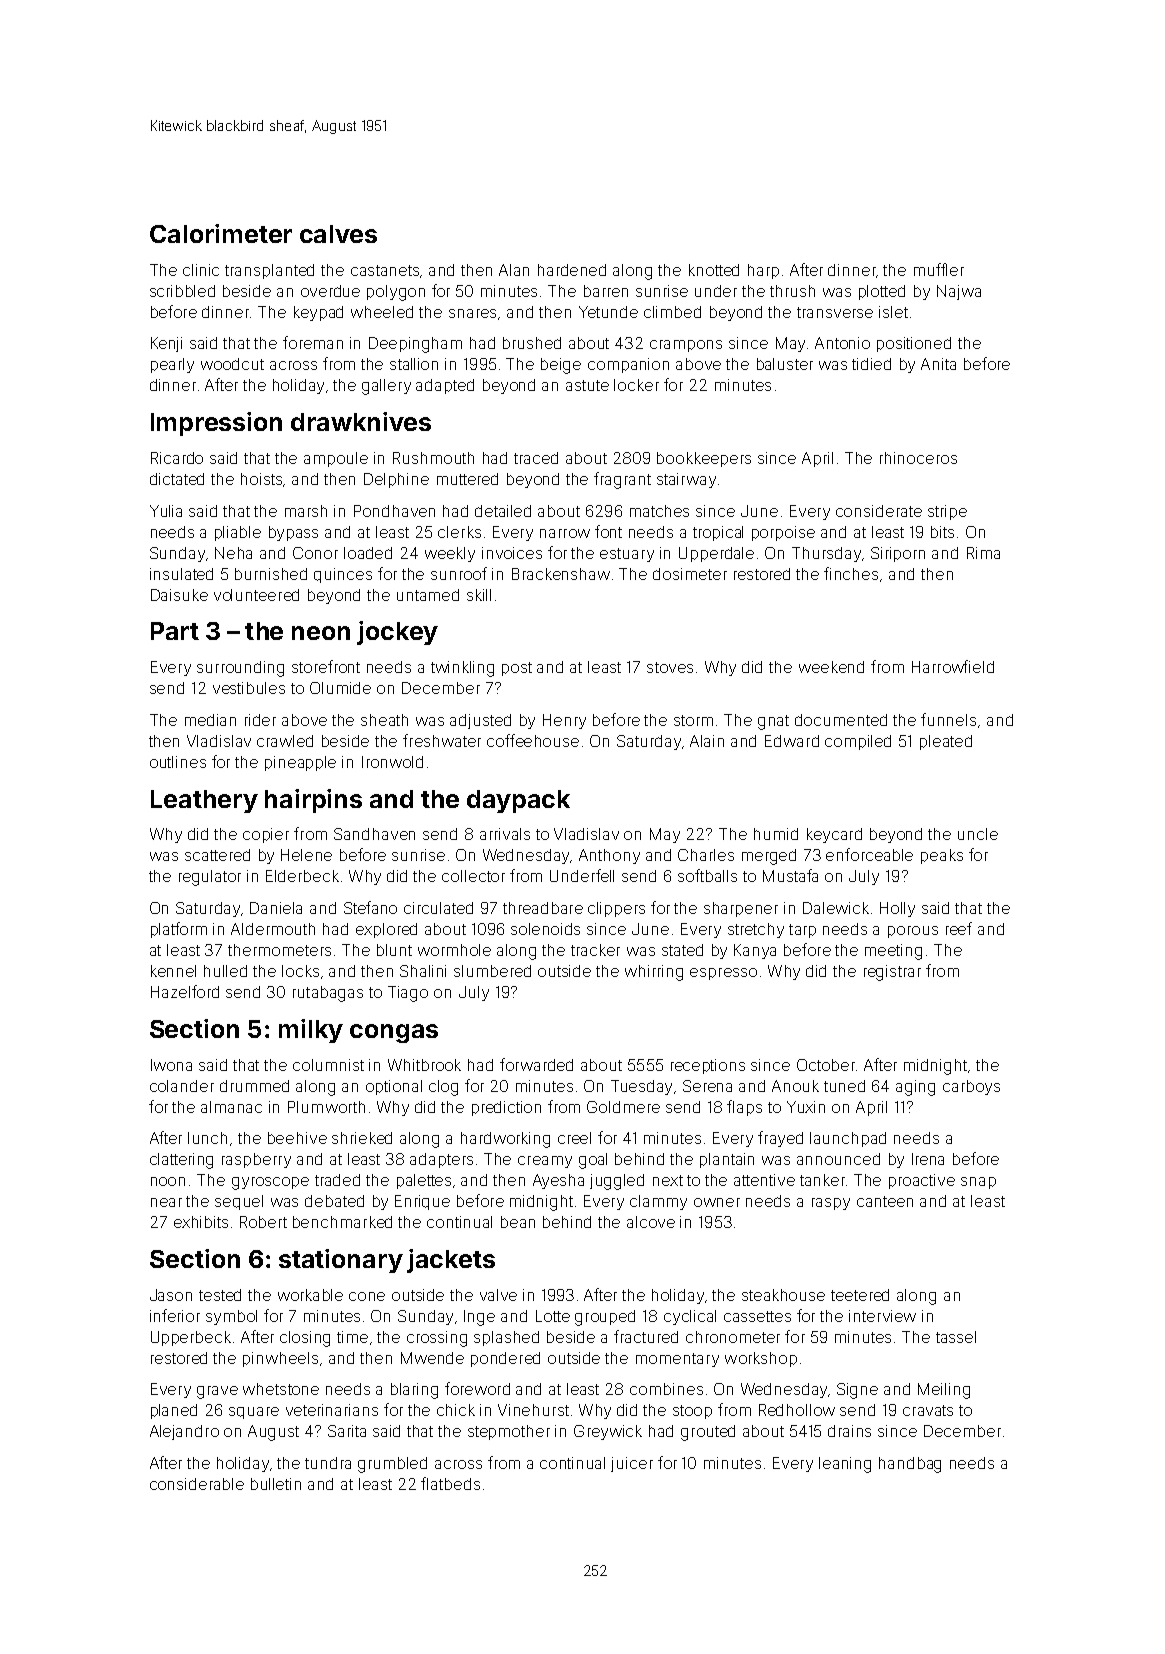 Image resolution: width=1165 pixels, height=1654 pixels. I want to click on Harrowfield, so click(953, 666).
